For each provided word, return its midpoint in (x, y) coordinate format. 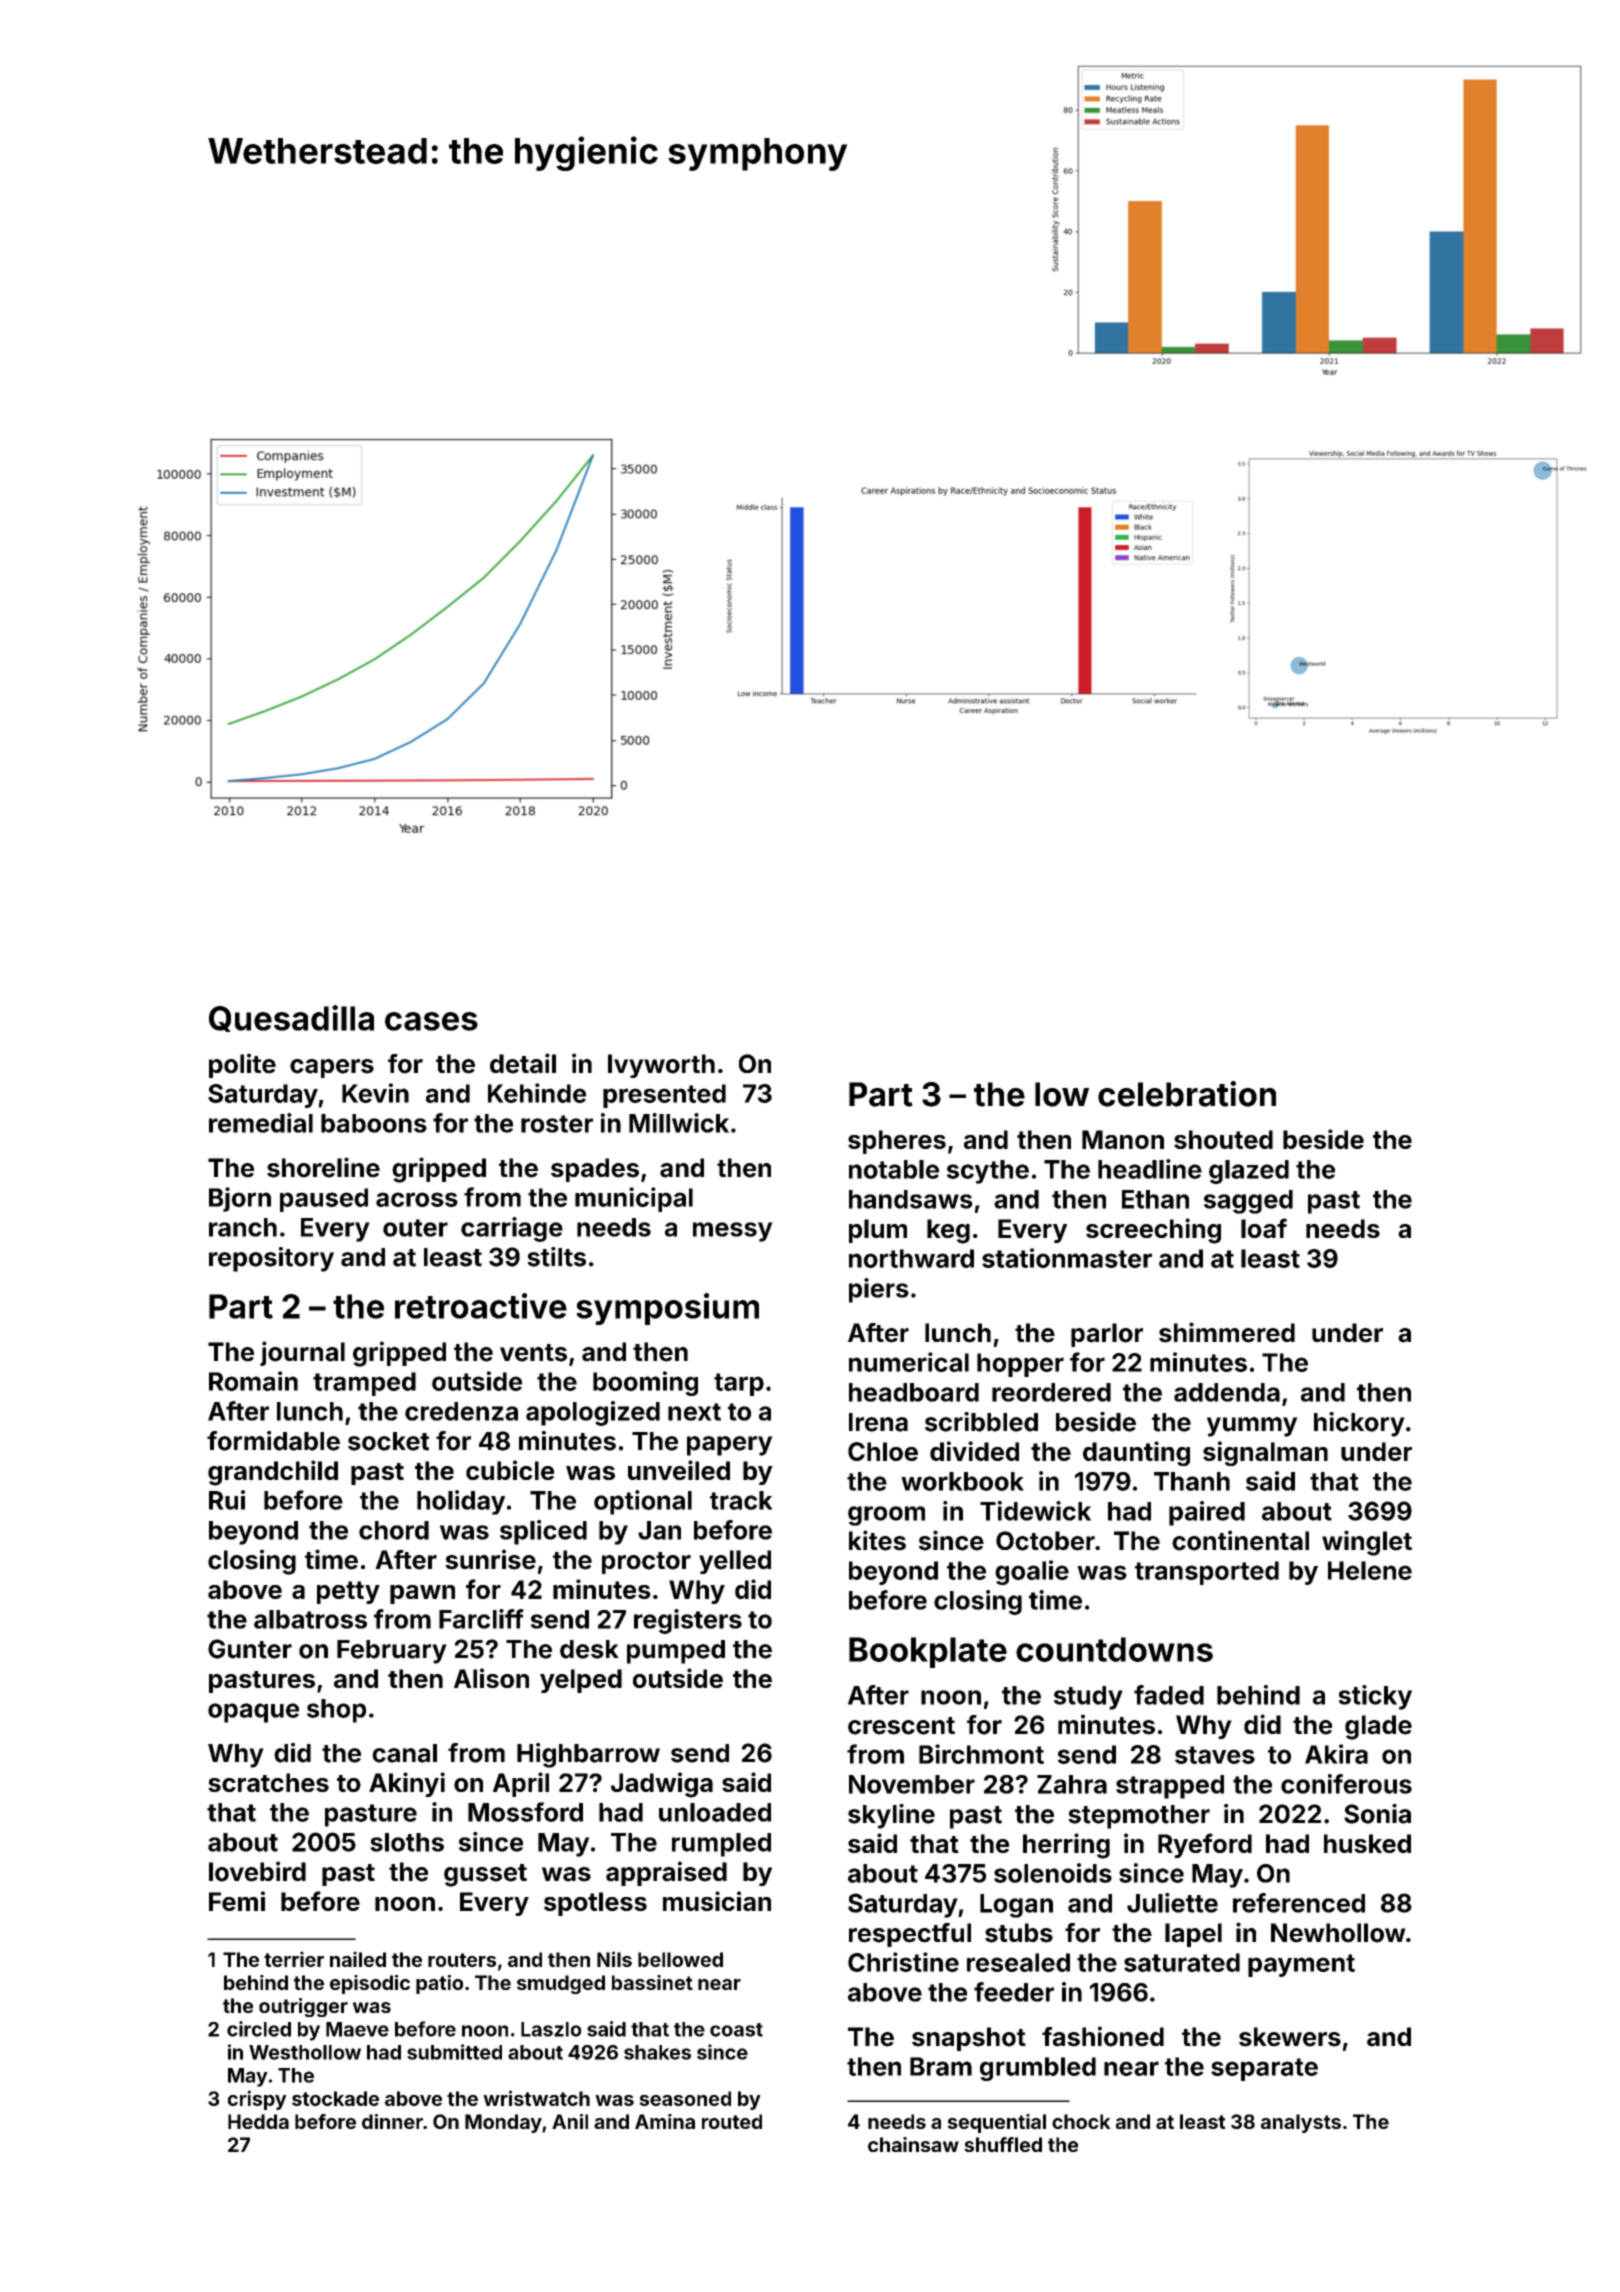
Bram (941, 2066)
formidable (273, 1441)
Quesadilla (291, 1018)
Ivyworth (661, 1066)
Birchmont (981, 1754)
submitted (454, 2052)
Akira (1336, 1754)
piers (879, 1290)
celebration (1187, 1094)
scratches (268, 1782)
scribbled (981, 1422)
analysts (1301, 2123)
